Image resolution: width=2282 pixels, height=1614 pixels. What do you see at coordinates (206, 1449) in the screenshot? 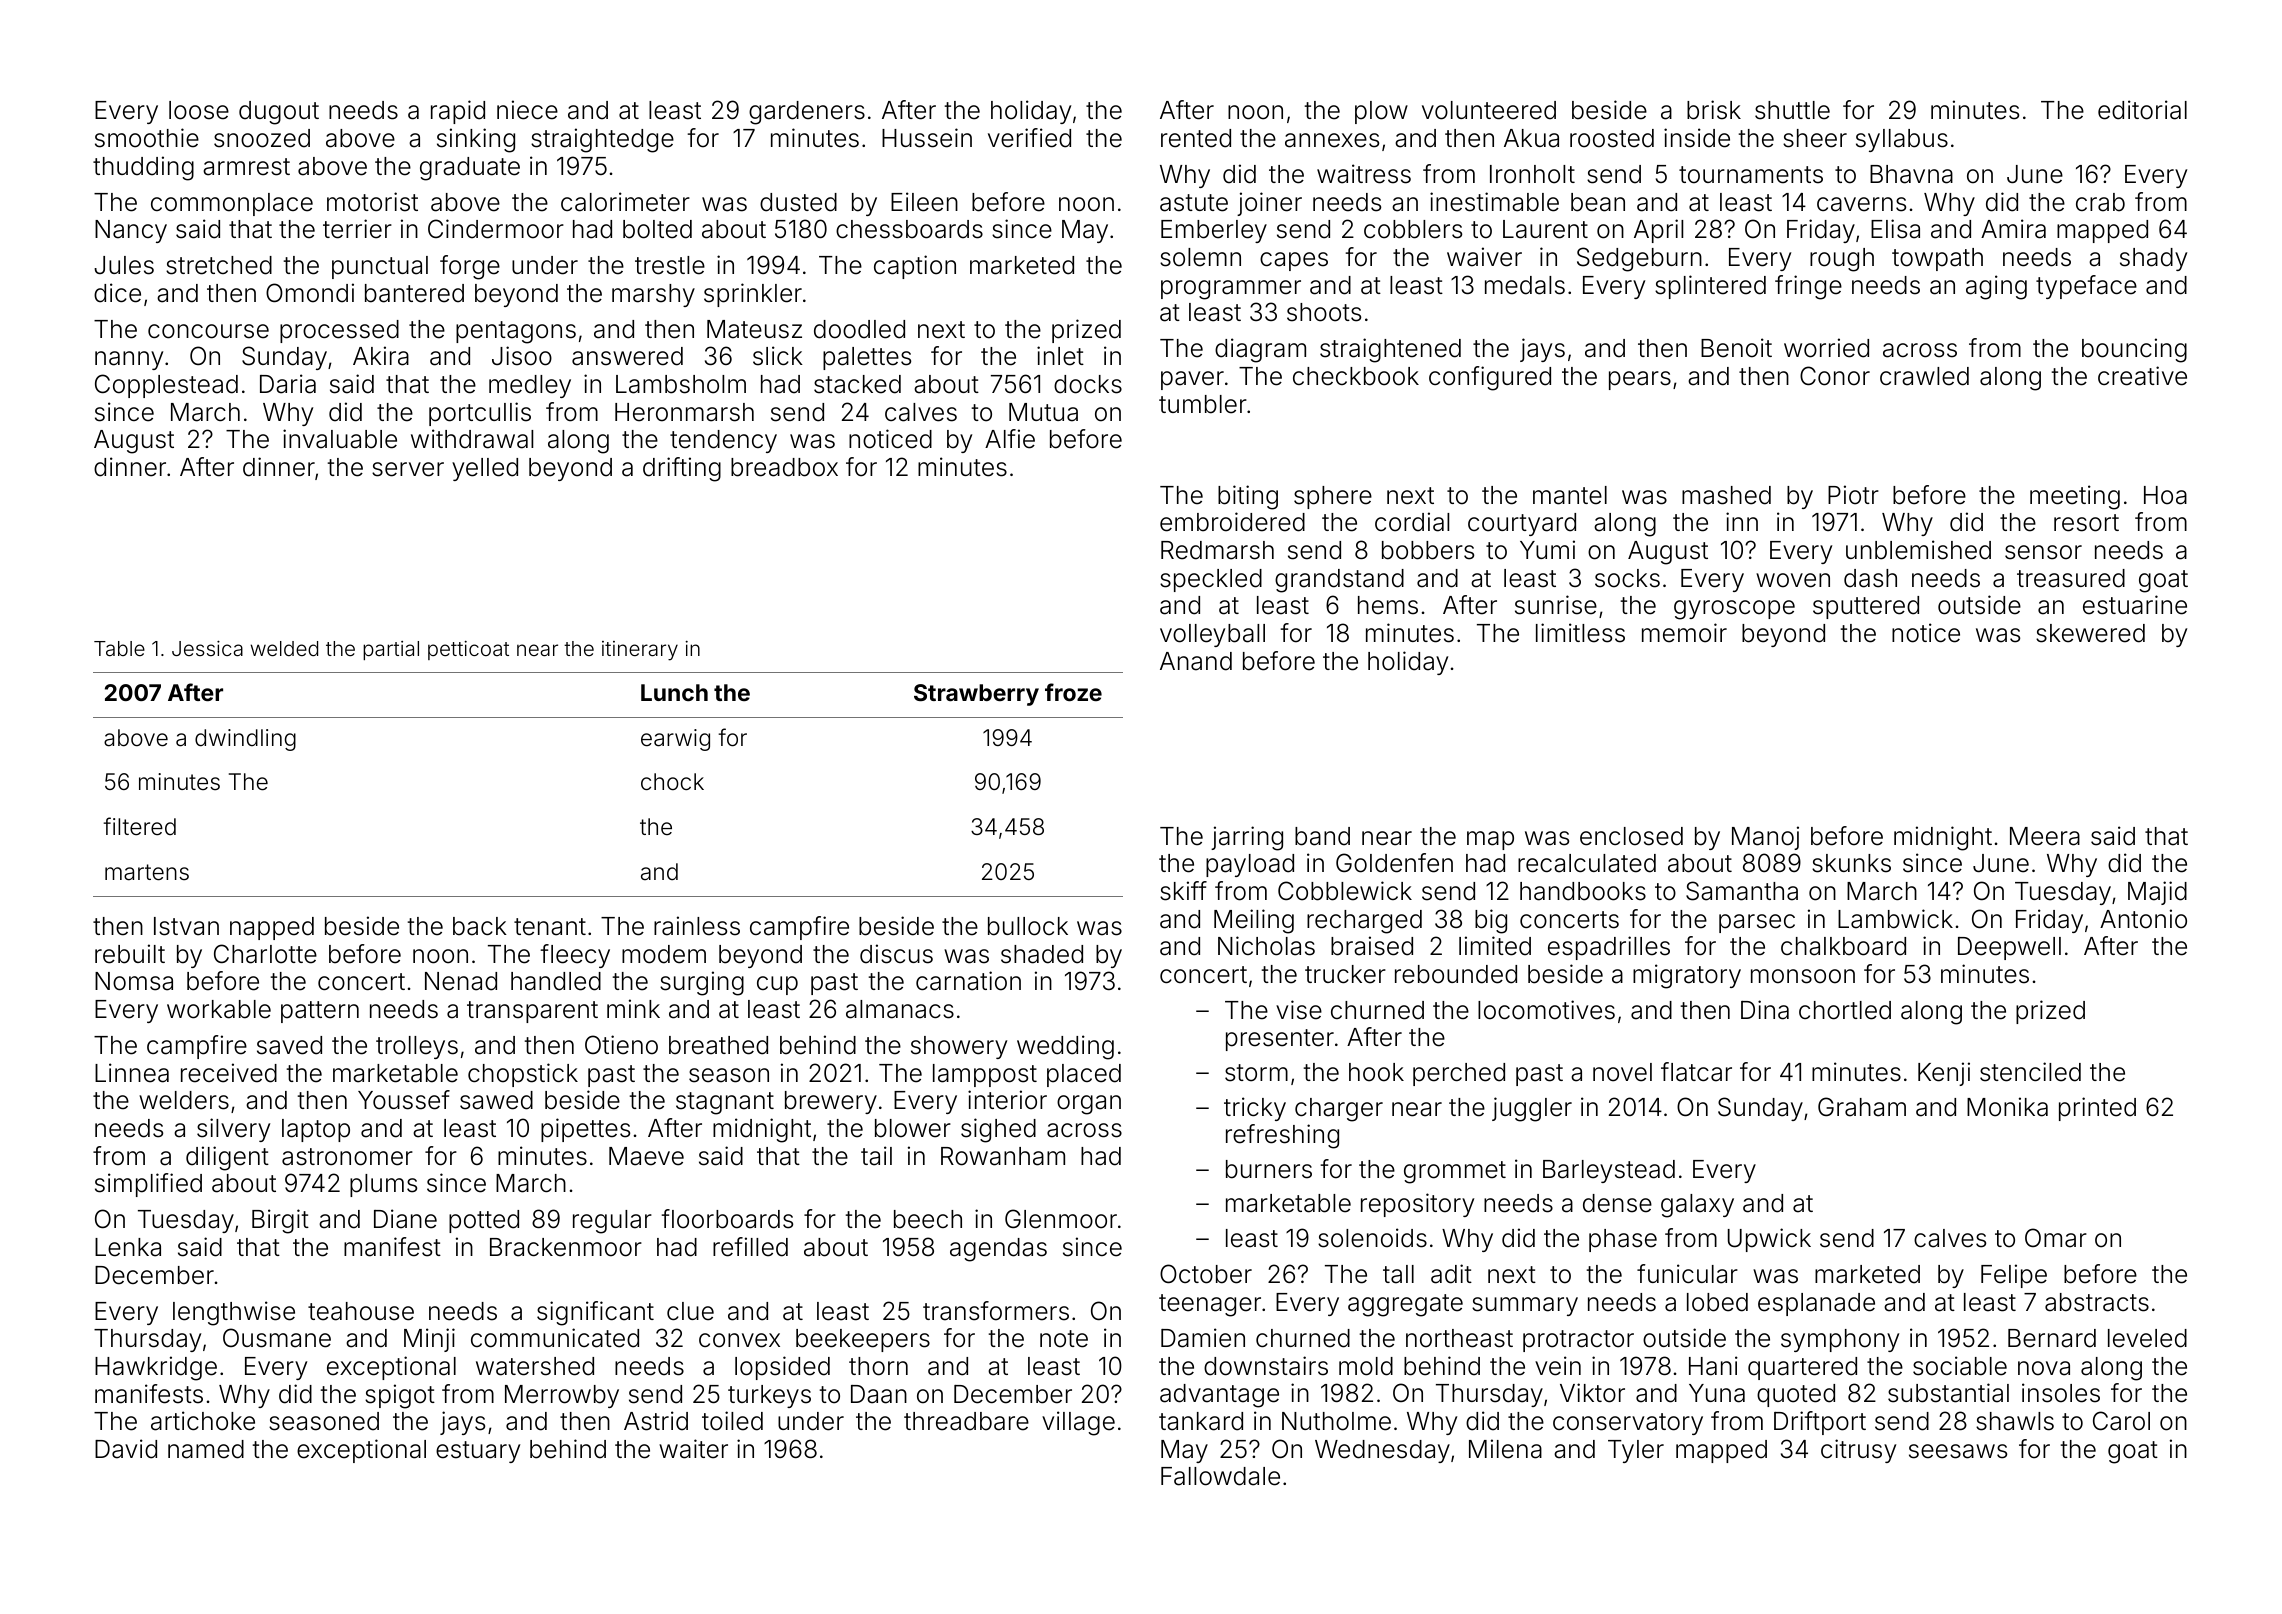
I see `named` at bounding box center [206, 1449].
